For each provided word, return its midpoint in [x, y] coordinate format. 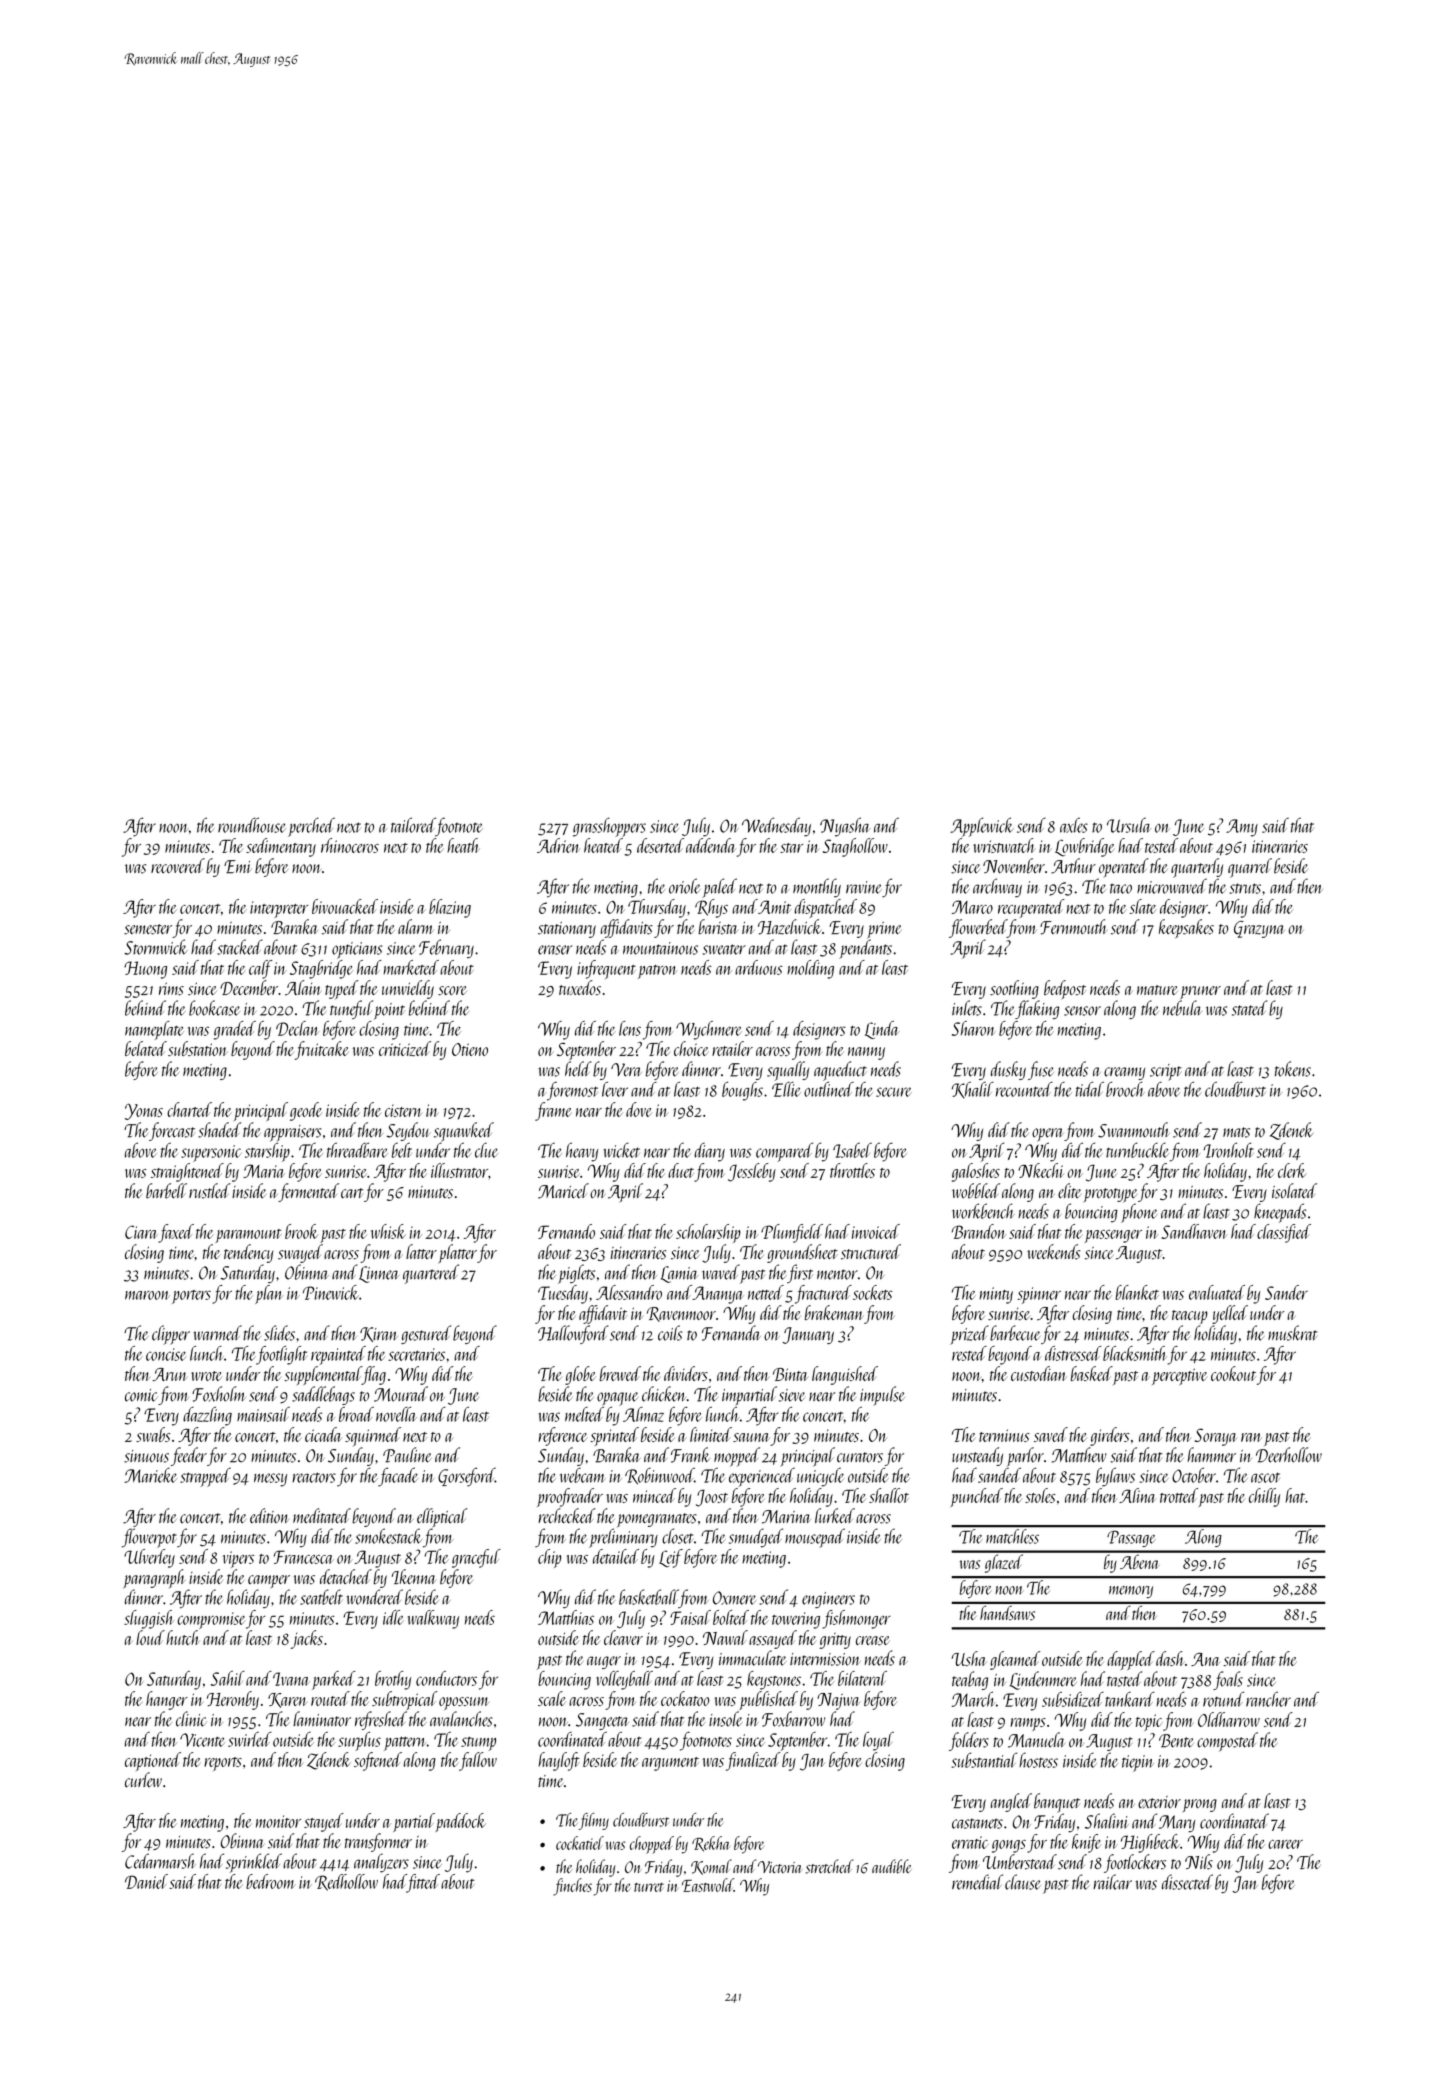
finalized [753, 1761]
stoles [1040, 1495]
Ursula [1129, 825]
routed [330, 1698]
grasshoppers [609, 827]
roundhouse [251, 825]
